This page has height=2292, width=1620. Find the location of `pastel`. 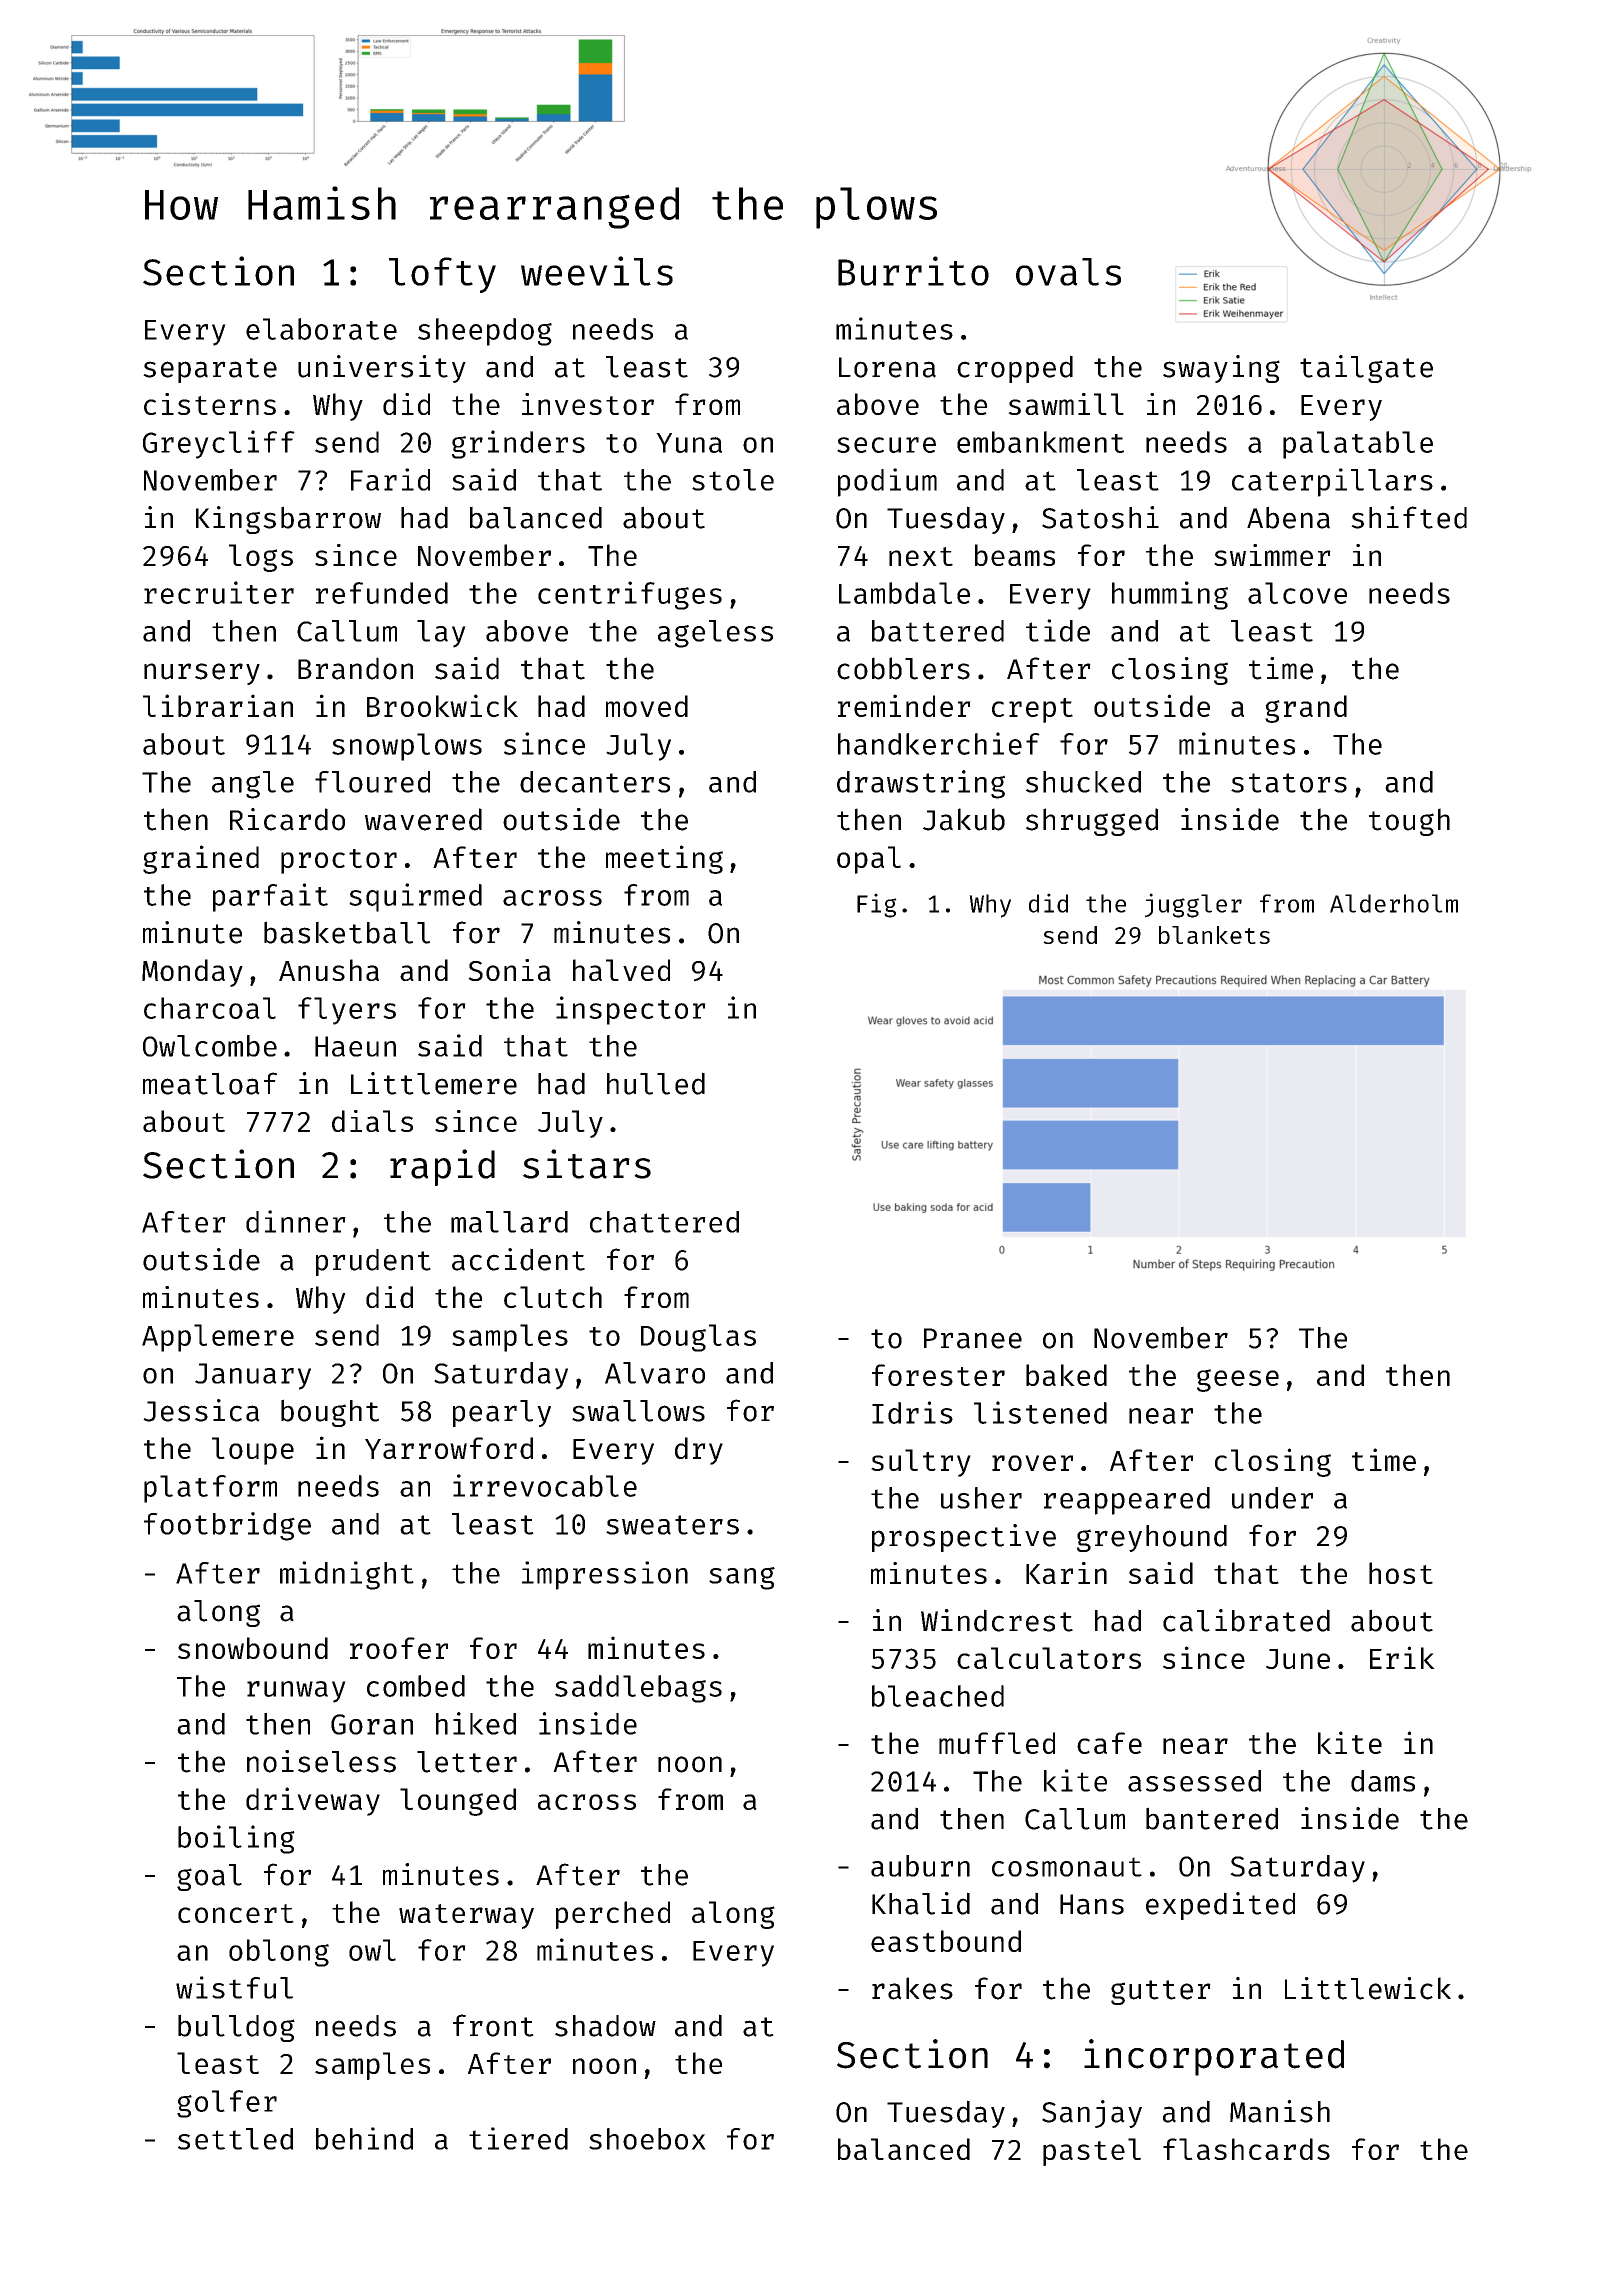

pastel is located at coordinates (1092, 2152).
